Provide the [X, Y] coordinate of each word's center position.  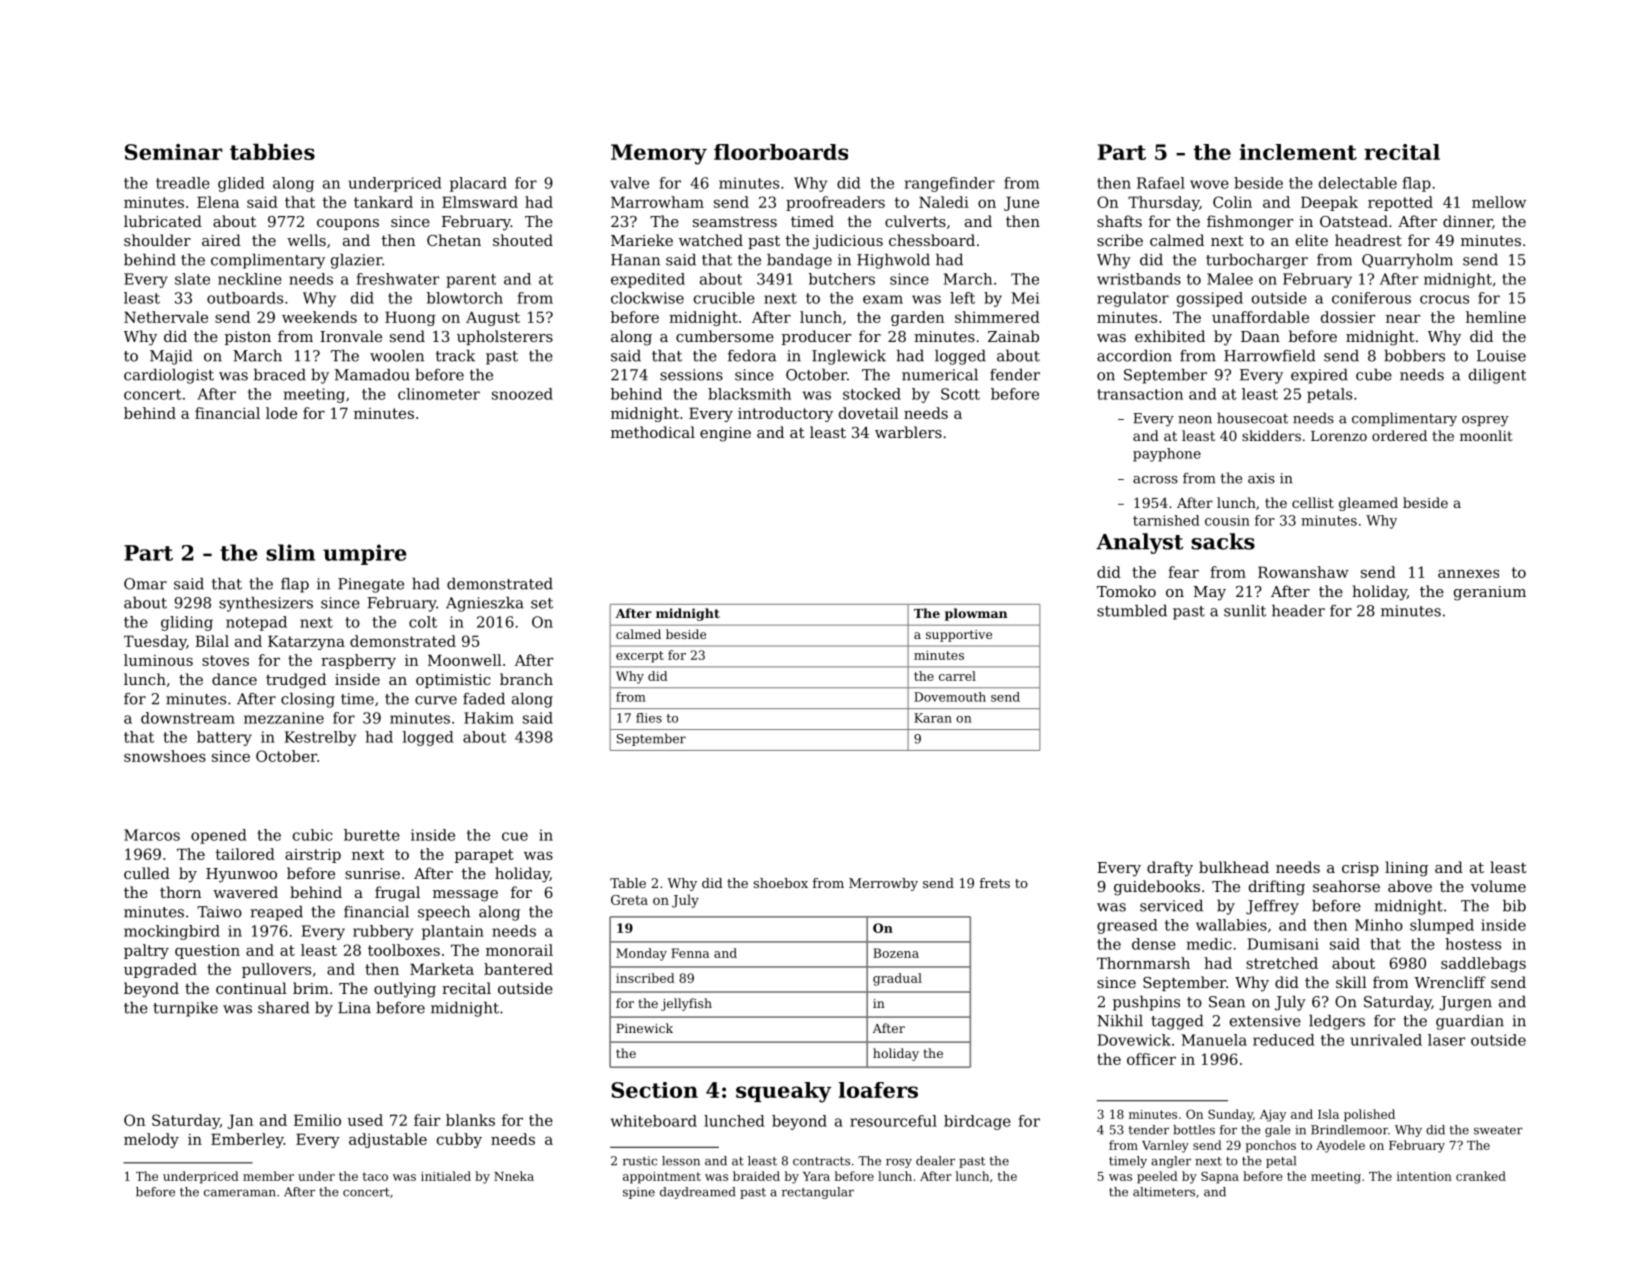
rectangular [818, 1193]
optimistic [453, 681]
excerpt [640, 657]
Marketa [442, 969]
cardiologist [169, 376]
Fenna [690, 953]
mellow [1499, 202]
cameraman [240, 1193]
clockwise [647, 298]
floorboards [781, 152]
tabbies [272, 152]
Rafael [1161, 183]
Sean [1227, 1002]
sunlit [1245, 611]
